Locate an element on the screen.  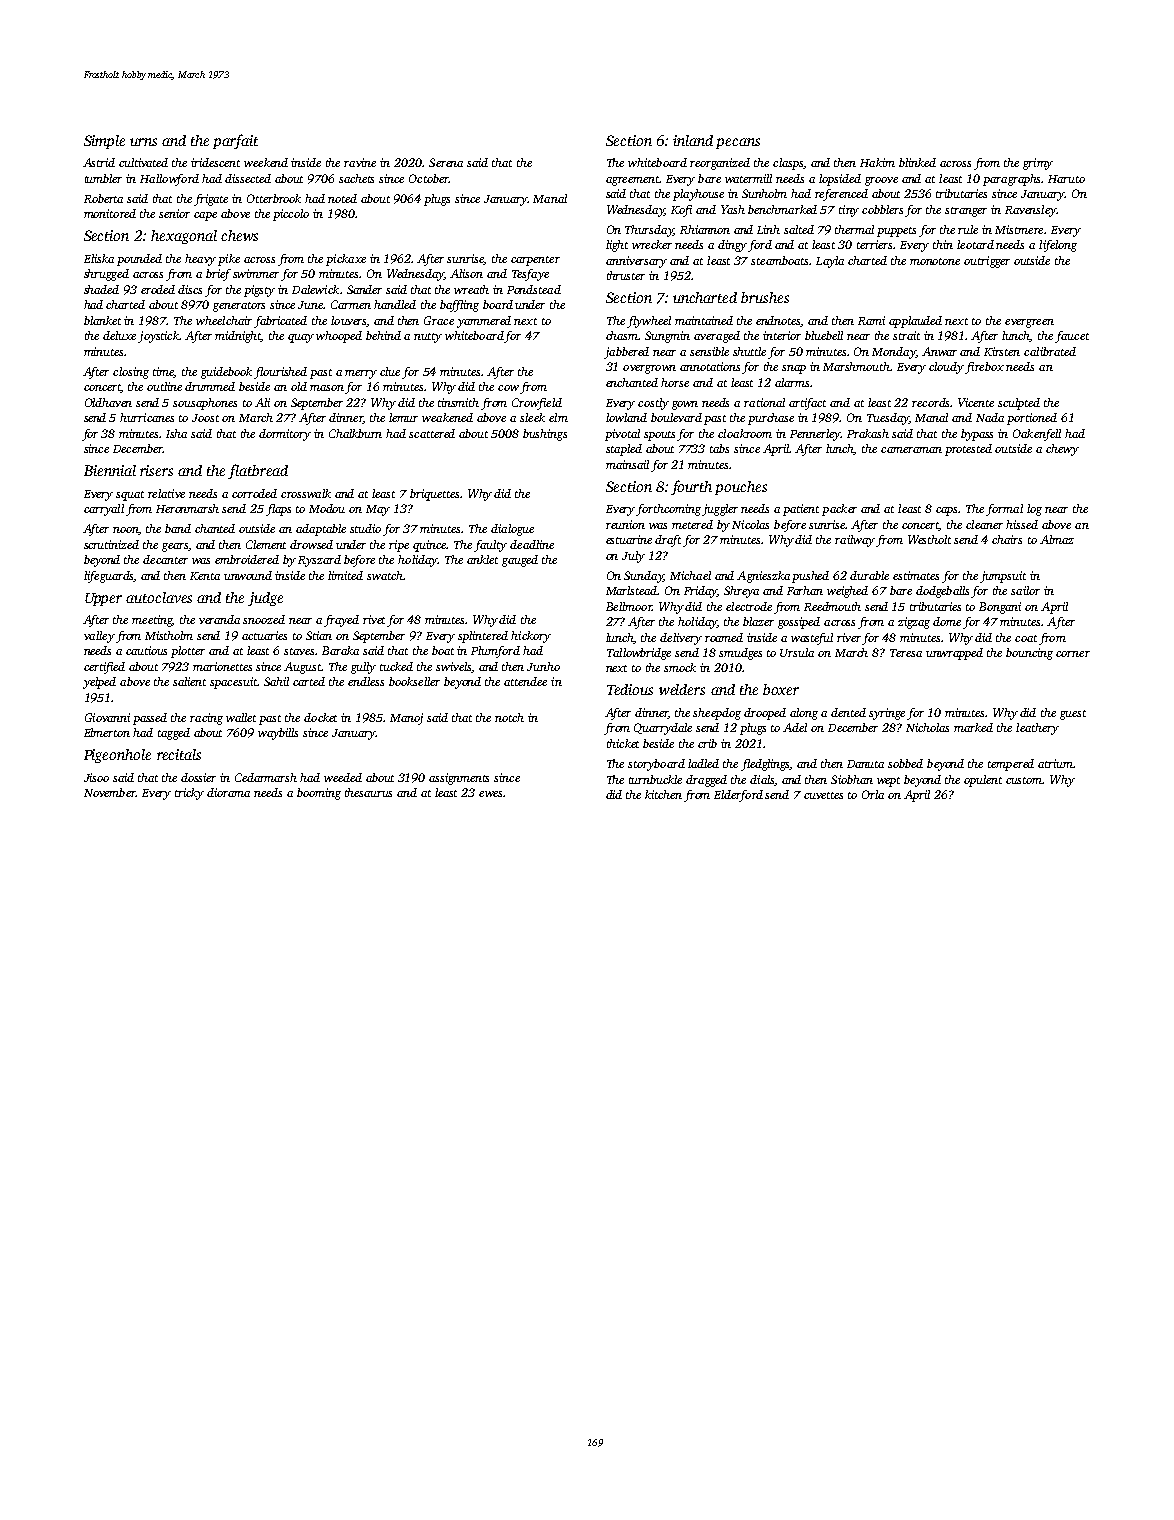
Ryszard is located at coordinates (319, 561).
